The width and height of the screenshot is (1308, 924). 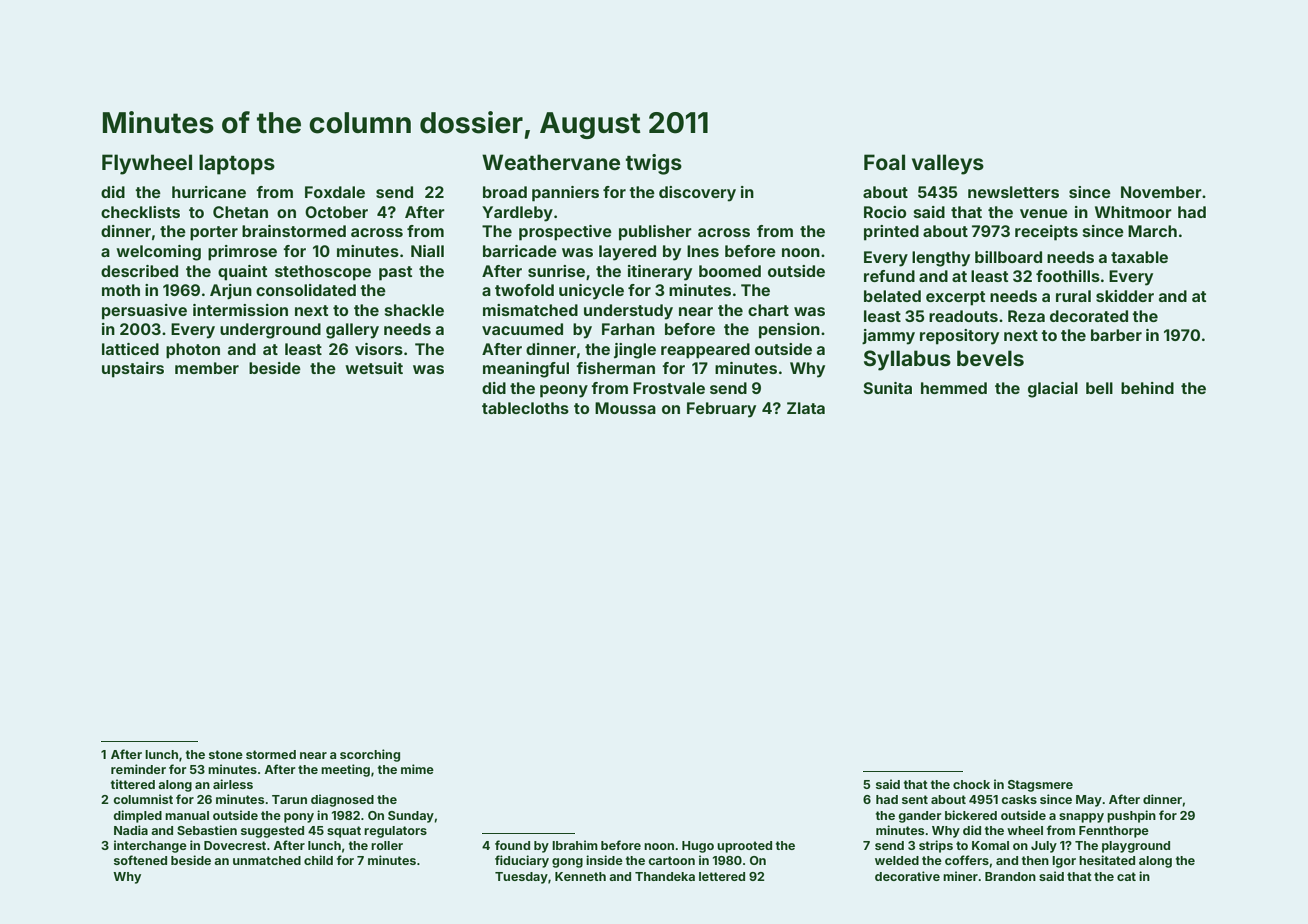 I want to click on softened, so click(x=140, y=860).
